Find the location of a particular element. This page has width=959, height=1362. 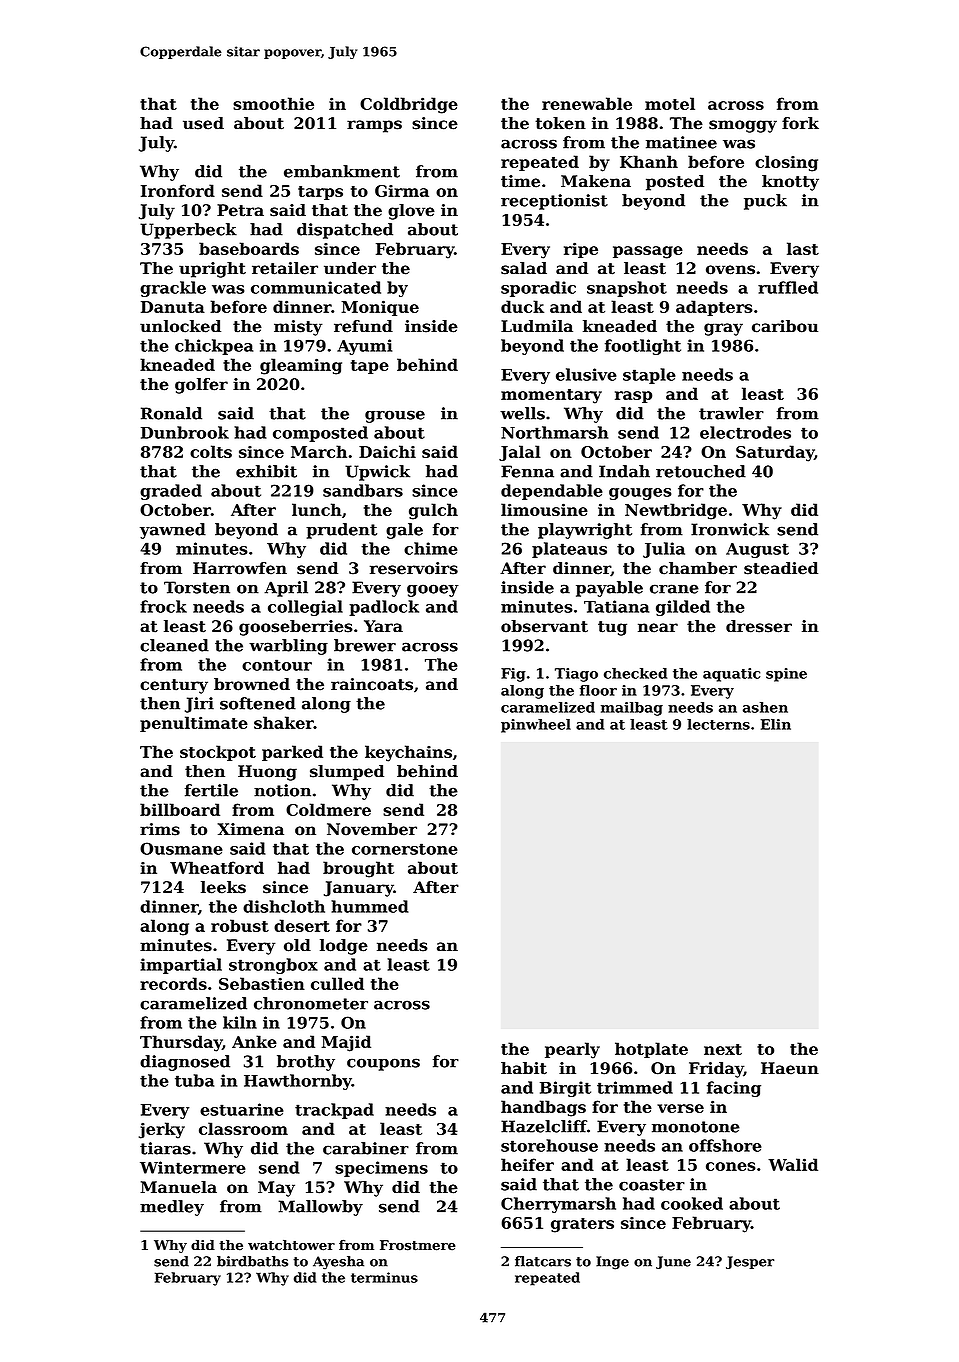

playwright is located at coordinates (585, 531).
